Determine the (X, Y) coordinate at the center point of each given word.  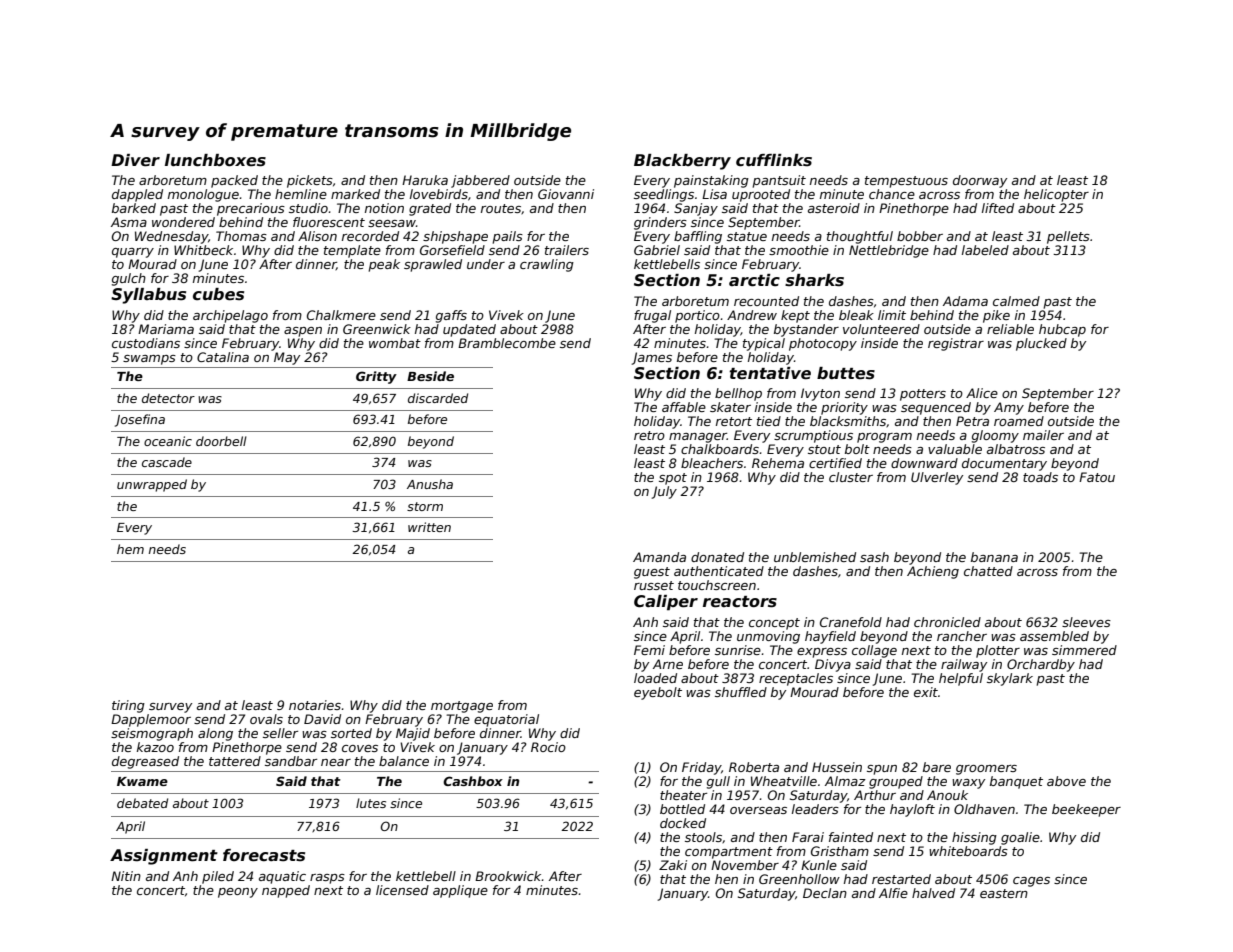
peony (238, 893)
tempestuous (906, 182)
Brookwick (508, 876)
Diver (135, 160)
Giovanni (566, 194)
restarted (901, 879)
